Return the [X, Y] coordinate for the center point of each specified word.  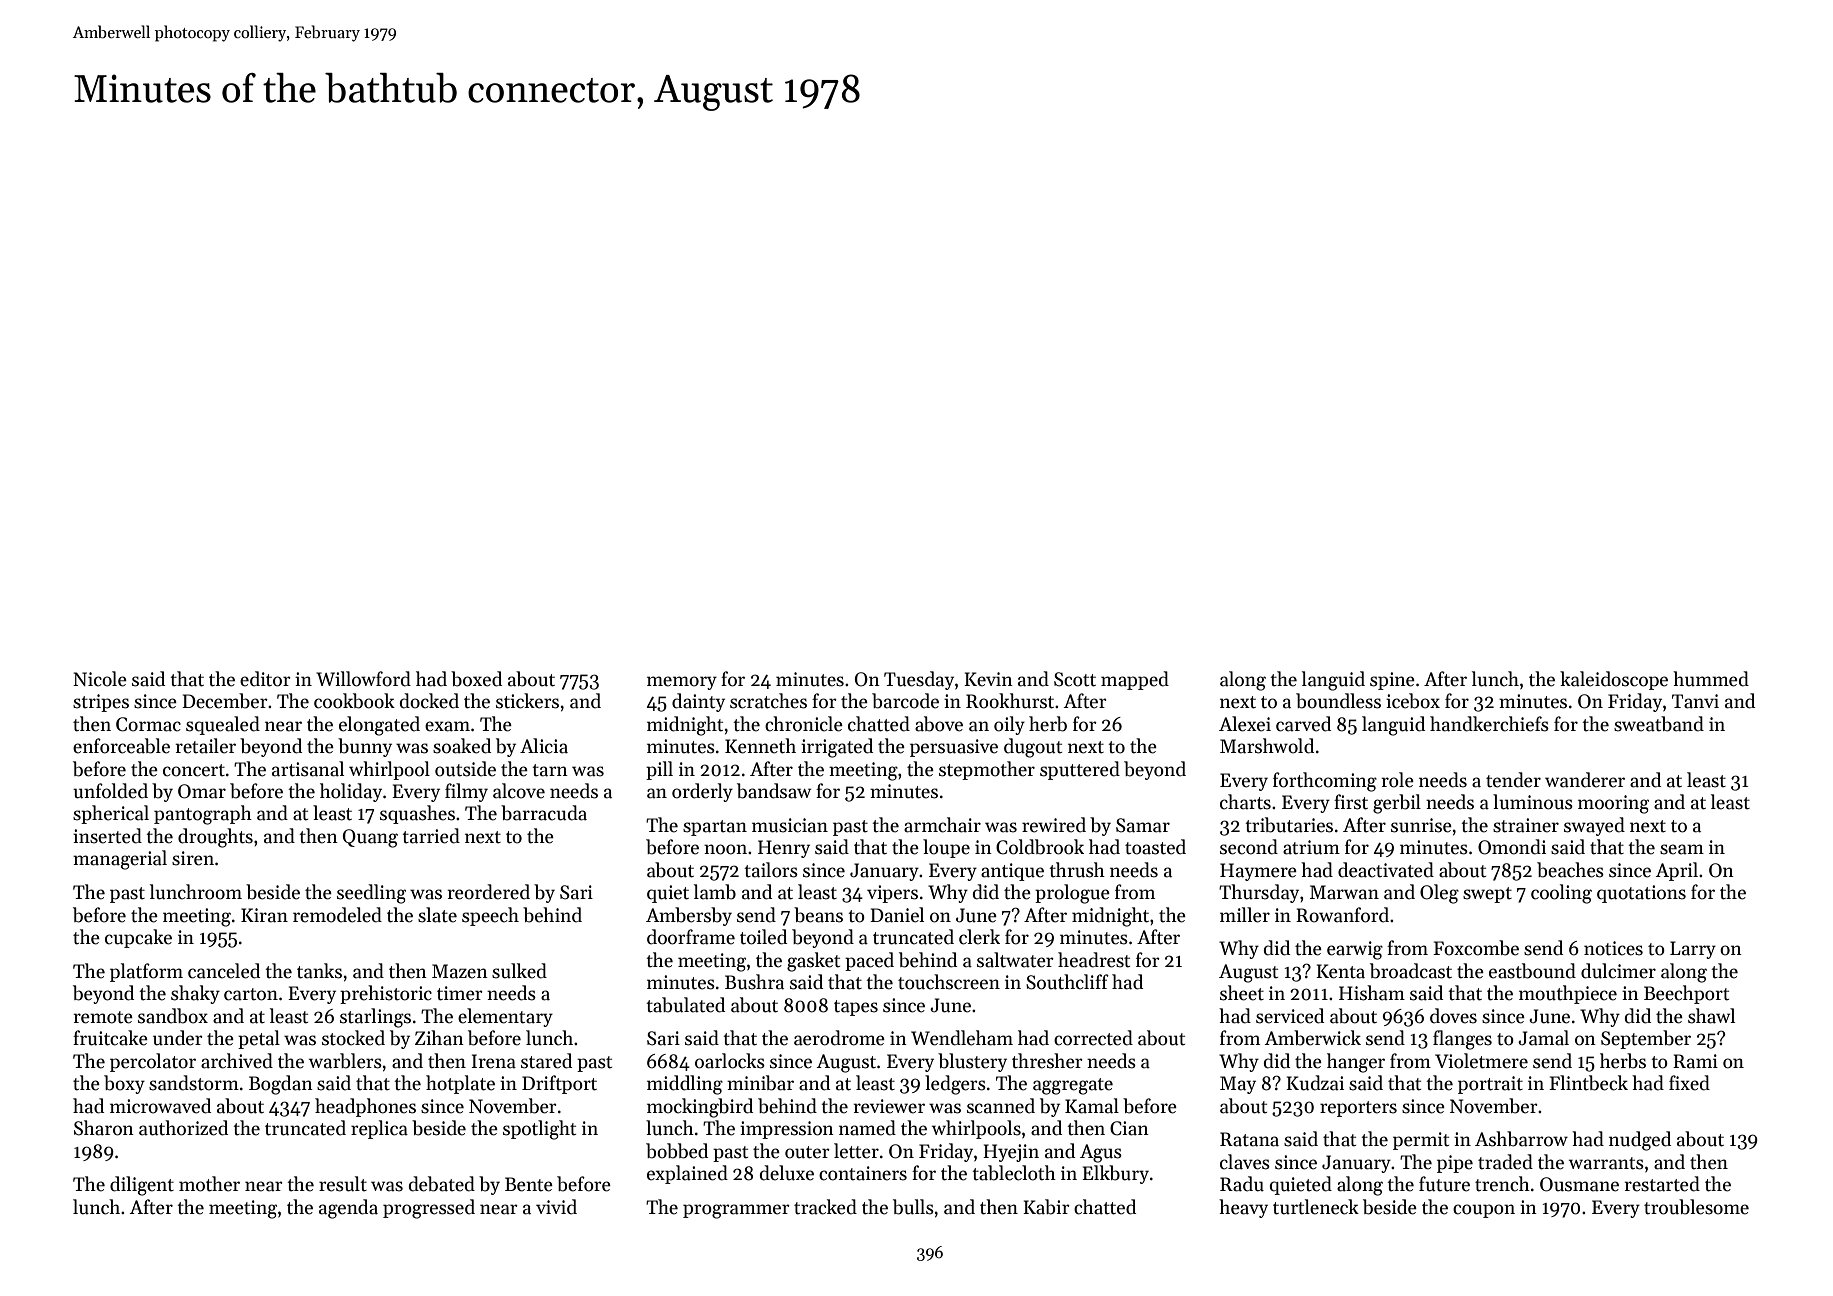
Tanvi [1695, 701]
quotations [1641, 894]
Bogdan [281, 1085]
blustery [972, 1062]
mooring [1613, 804]
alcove [519, 791]
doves [1453, 1016]
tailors [771, 870]
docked [429, 701]
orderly [702, 792]
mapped [1135, 680]
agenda [348, 1209]
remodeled [337, 915]
